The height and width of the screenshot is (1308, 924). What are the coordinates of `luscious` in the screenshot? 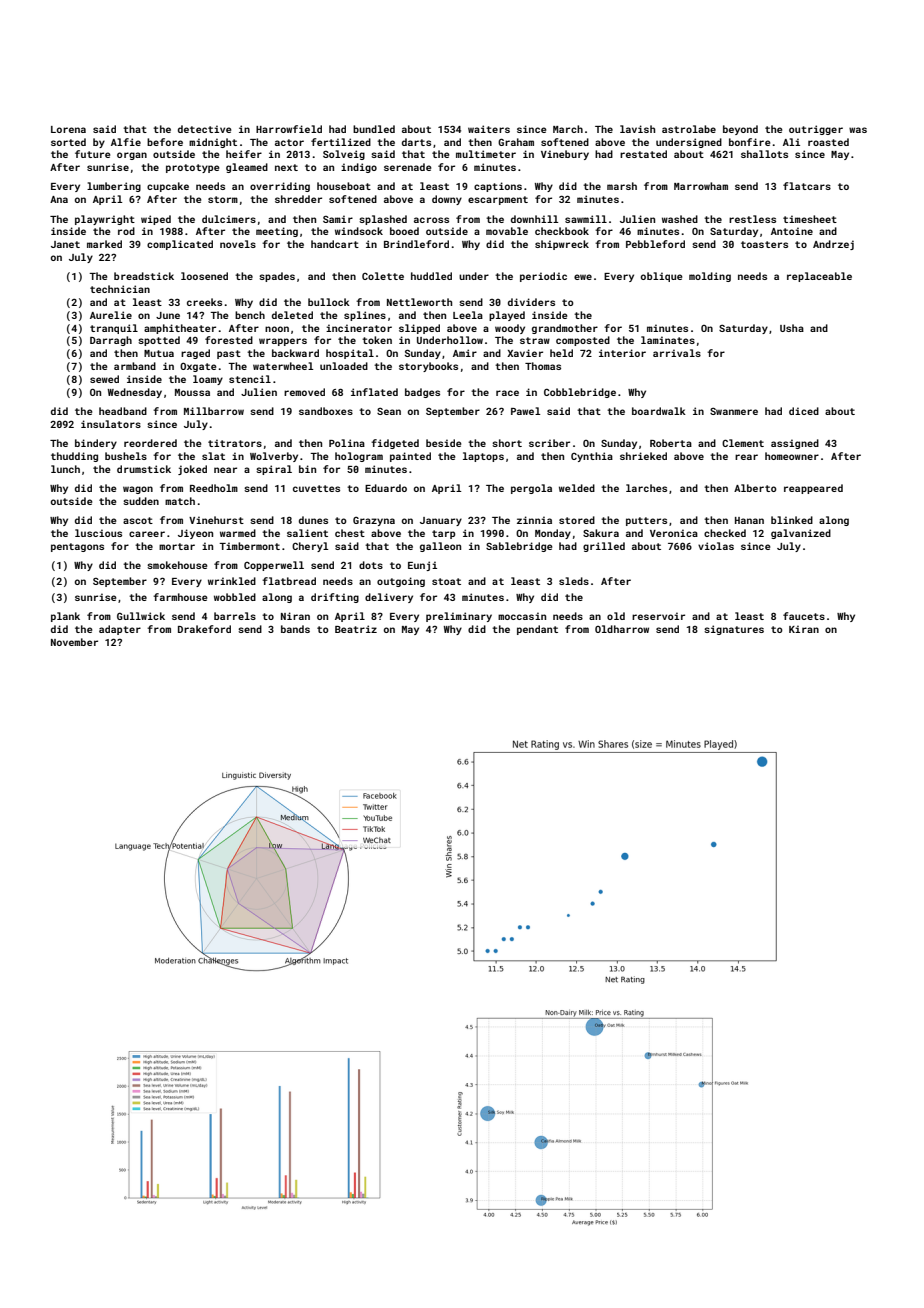 It's located at (98, 533).
